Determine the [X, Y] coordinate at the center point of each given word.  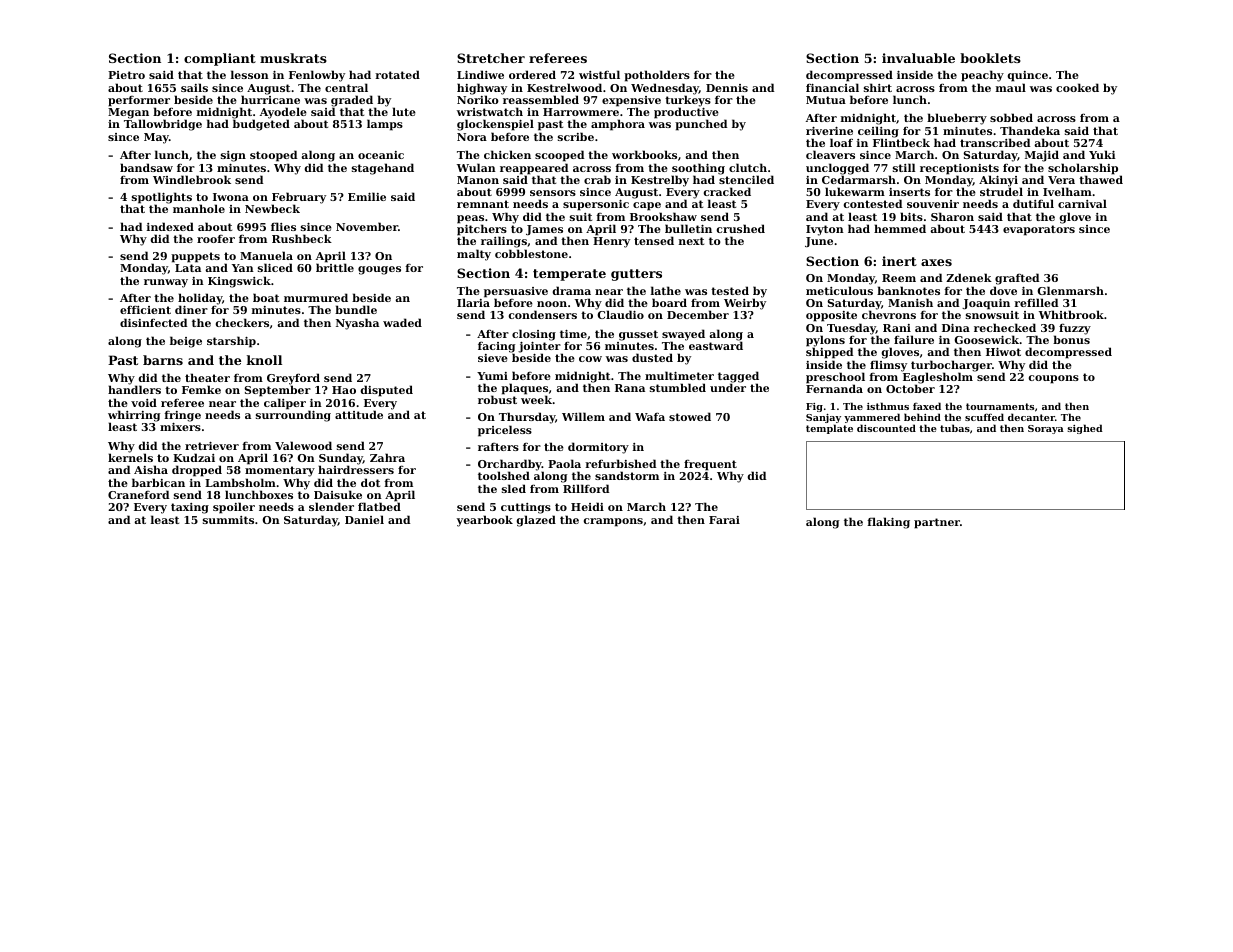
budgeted [261, 125]
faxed [927, 406]
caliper [285, 404]
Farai [724, 520]
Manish [910, 302]
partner [937, 523]
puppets [195, 257]
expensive [631, 102]
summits [228, 520]
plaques [524, 389]
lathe [666, 290]
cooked [1077, 87]
